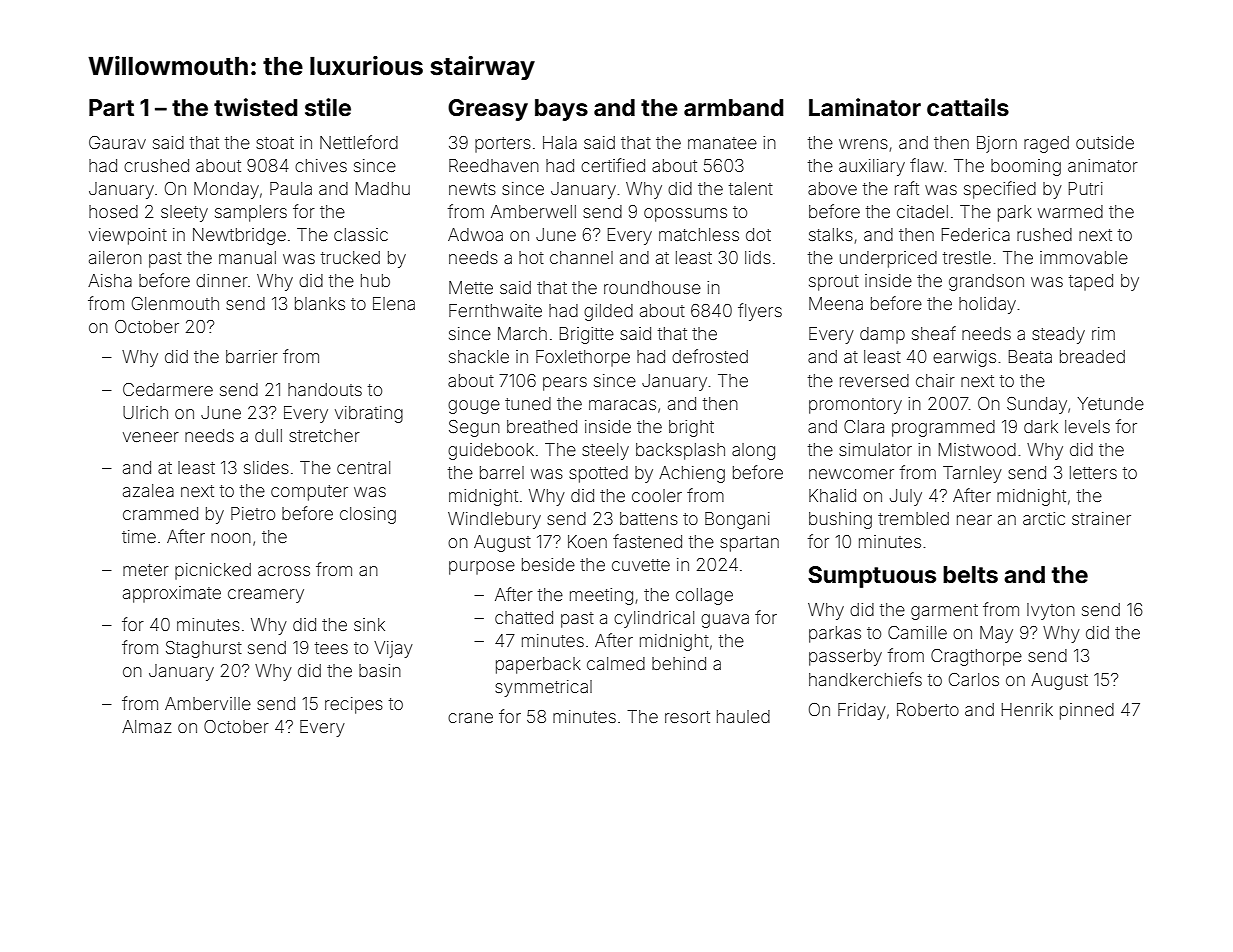 The width and height of the document is (1233, 952). Describe the element at coordinates (488, 110) in the document. I see `Greasy` at that location.
